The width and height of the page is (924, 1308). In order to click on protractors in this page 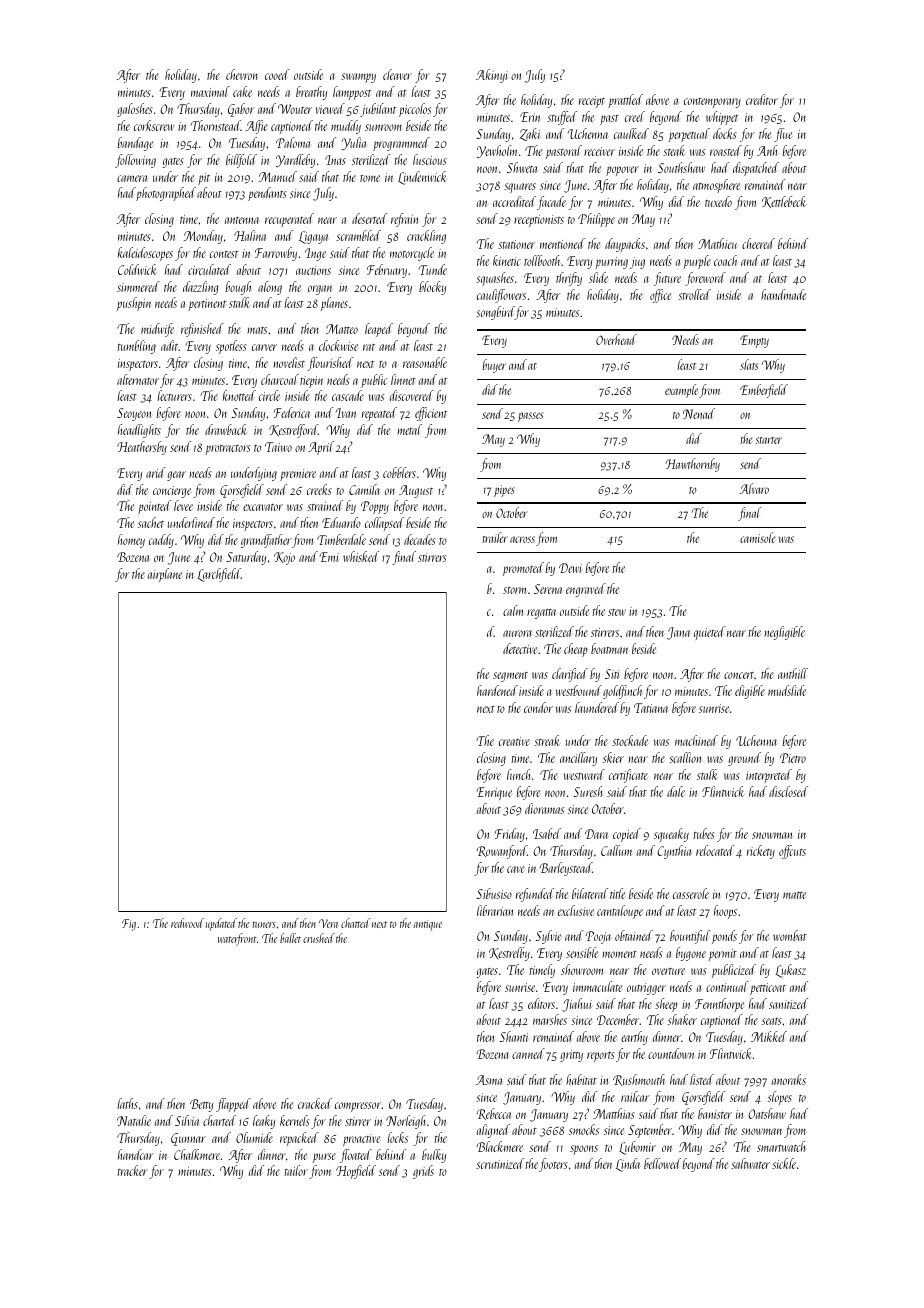, I will do `click(228, 450)`.
